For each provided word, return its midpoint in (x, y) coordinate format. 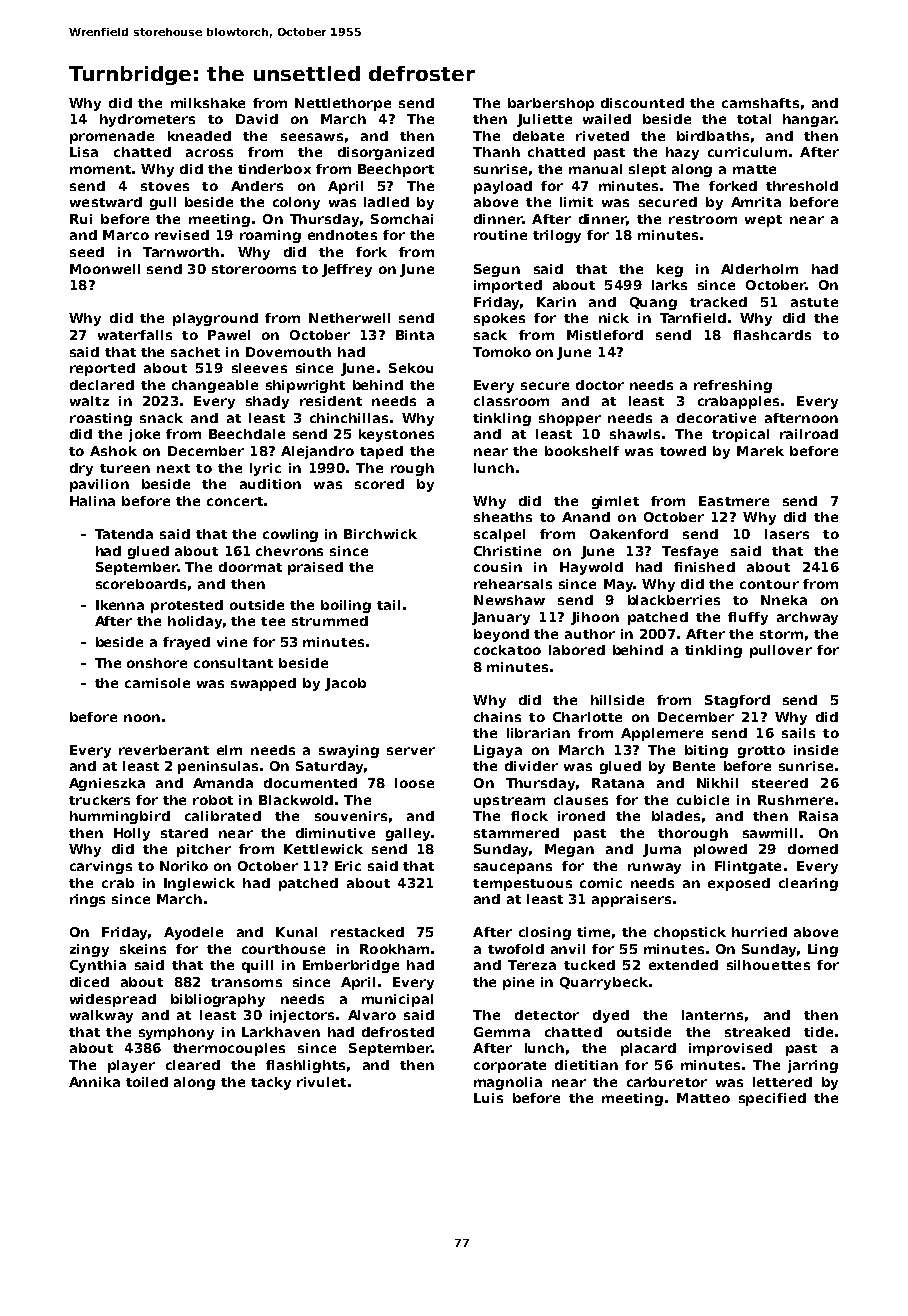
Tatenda (124, 534)
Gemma (502, 1032)
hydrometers (147, 120)
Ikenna (120, 605)
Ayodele (193, 933)
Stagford (737, 701)
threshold (802, 186)
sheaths (503, 517)
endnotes (342, 235)
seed (87, 252)
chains (497, 717)
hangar (809, 120)
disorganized (386, 153)
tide (818, 1032)
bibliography (218, 1000)
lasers (787, 534)
